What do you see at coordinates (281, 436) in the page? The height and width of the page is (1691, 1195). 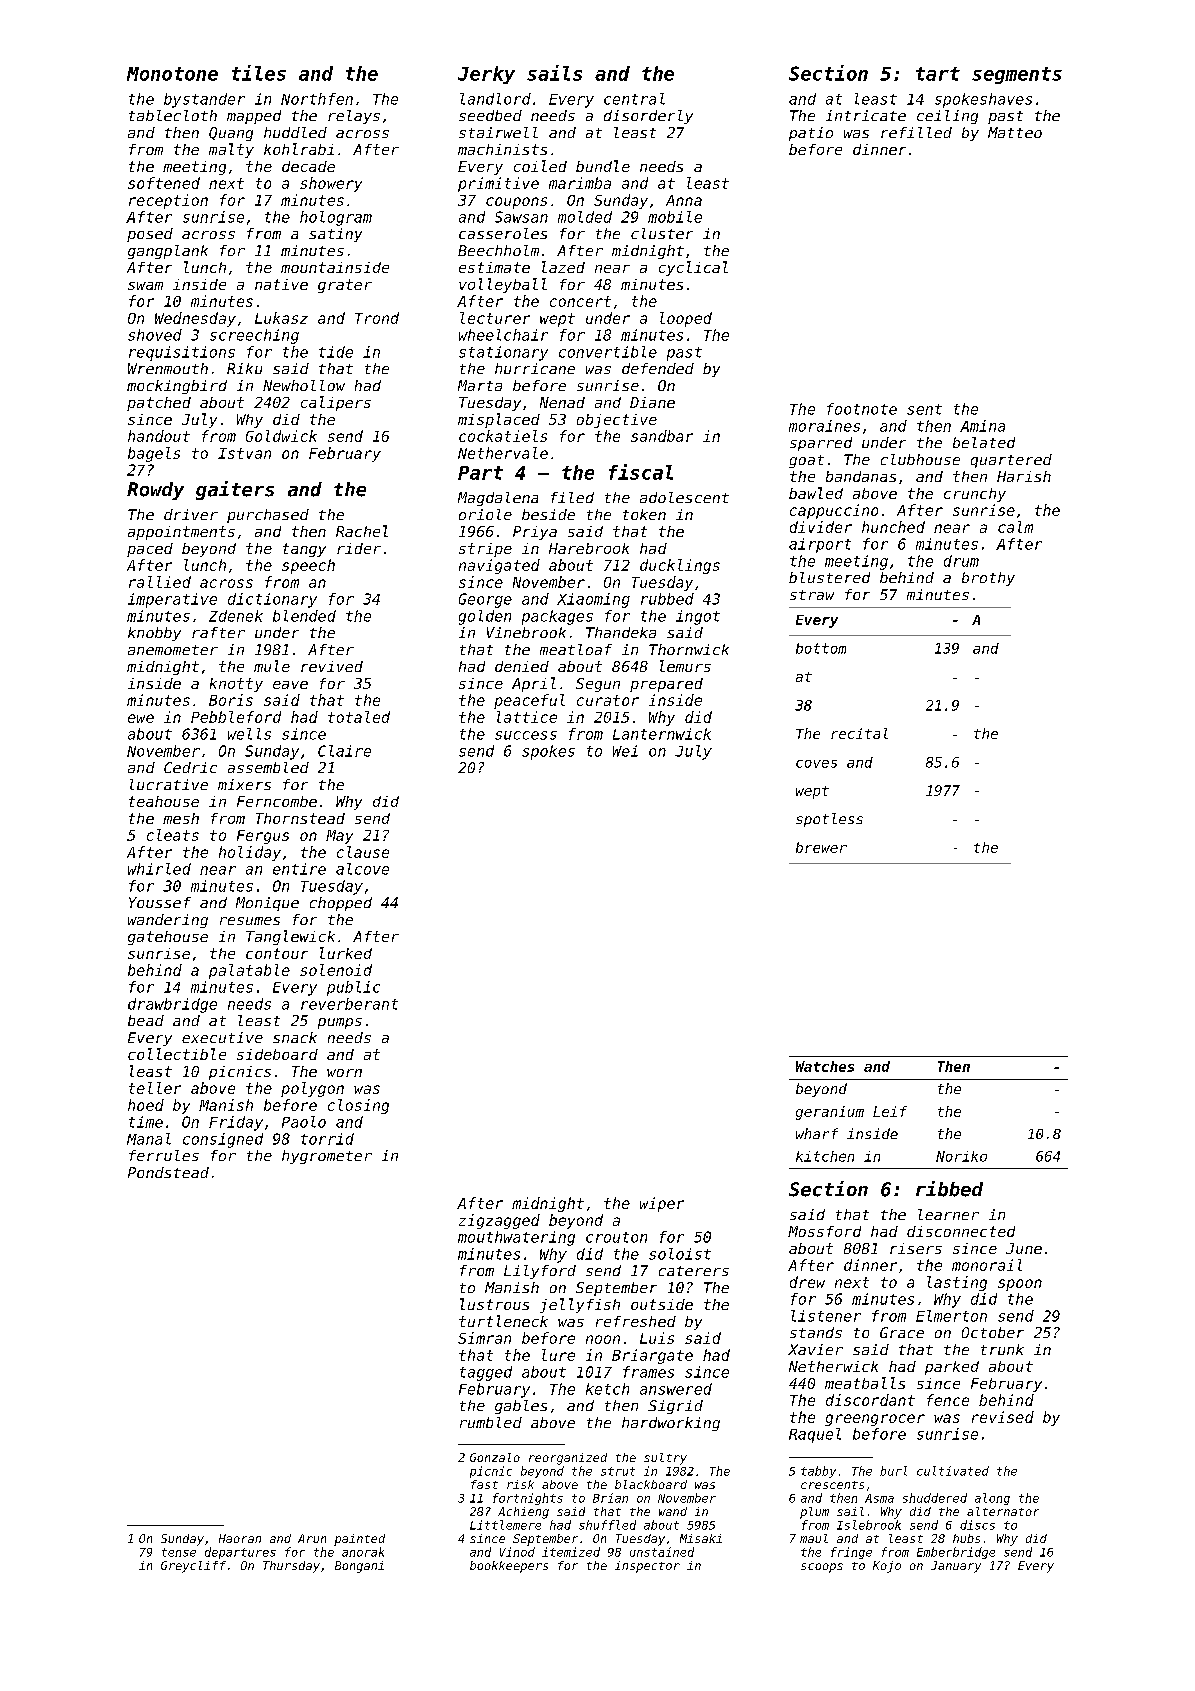 I see `Goldwick` at bounding box center [281, 436].
